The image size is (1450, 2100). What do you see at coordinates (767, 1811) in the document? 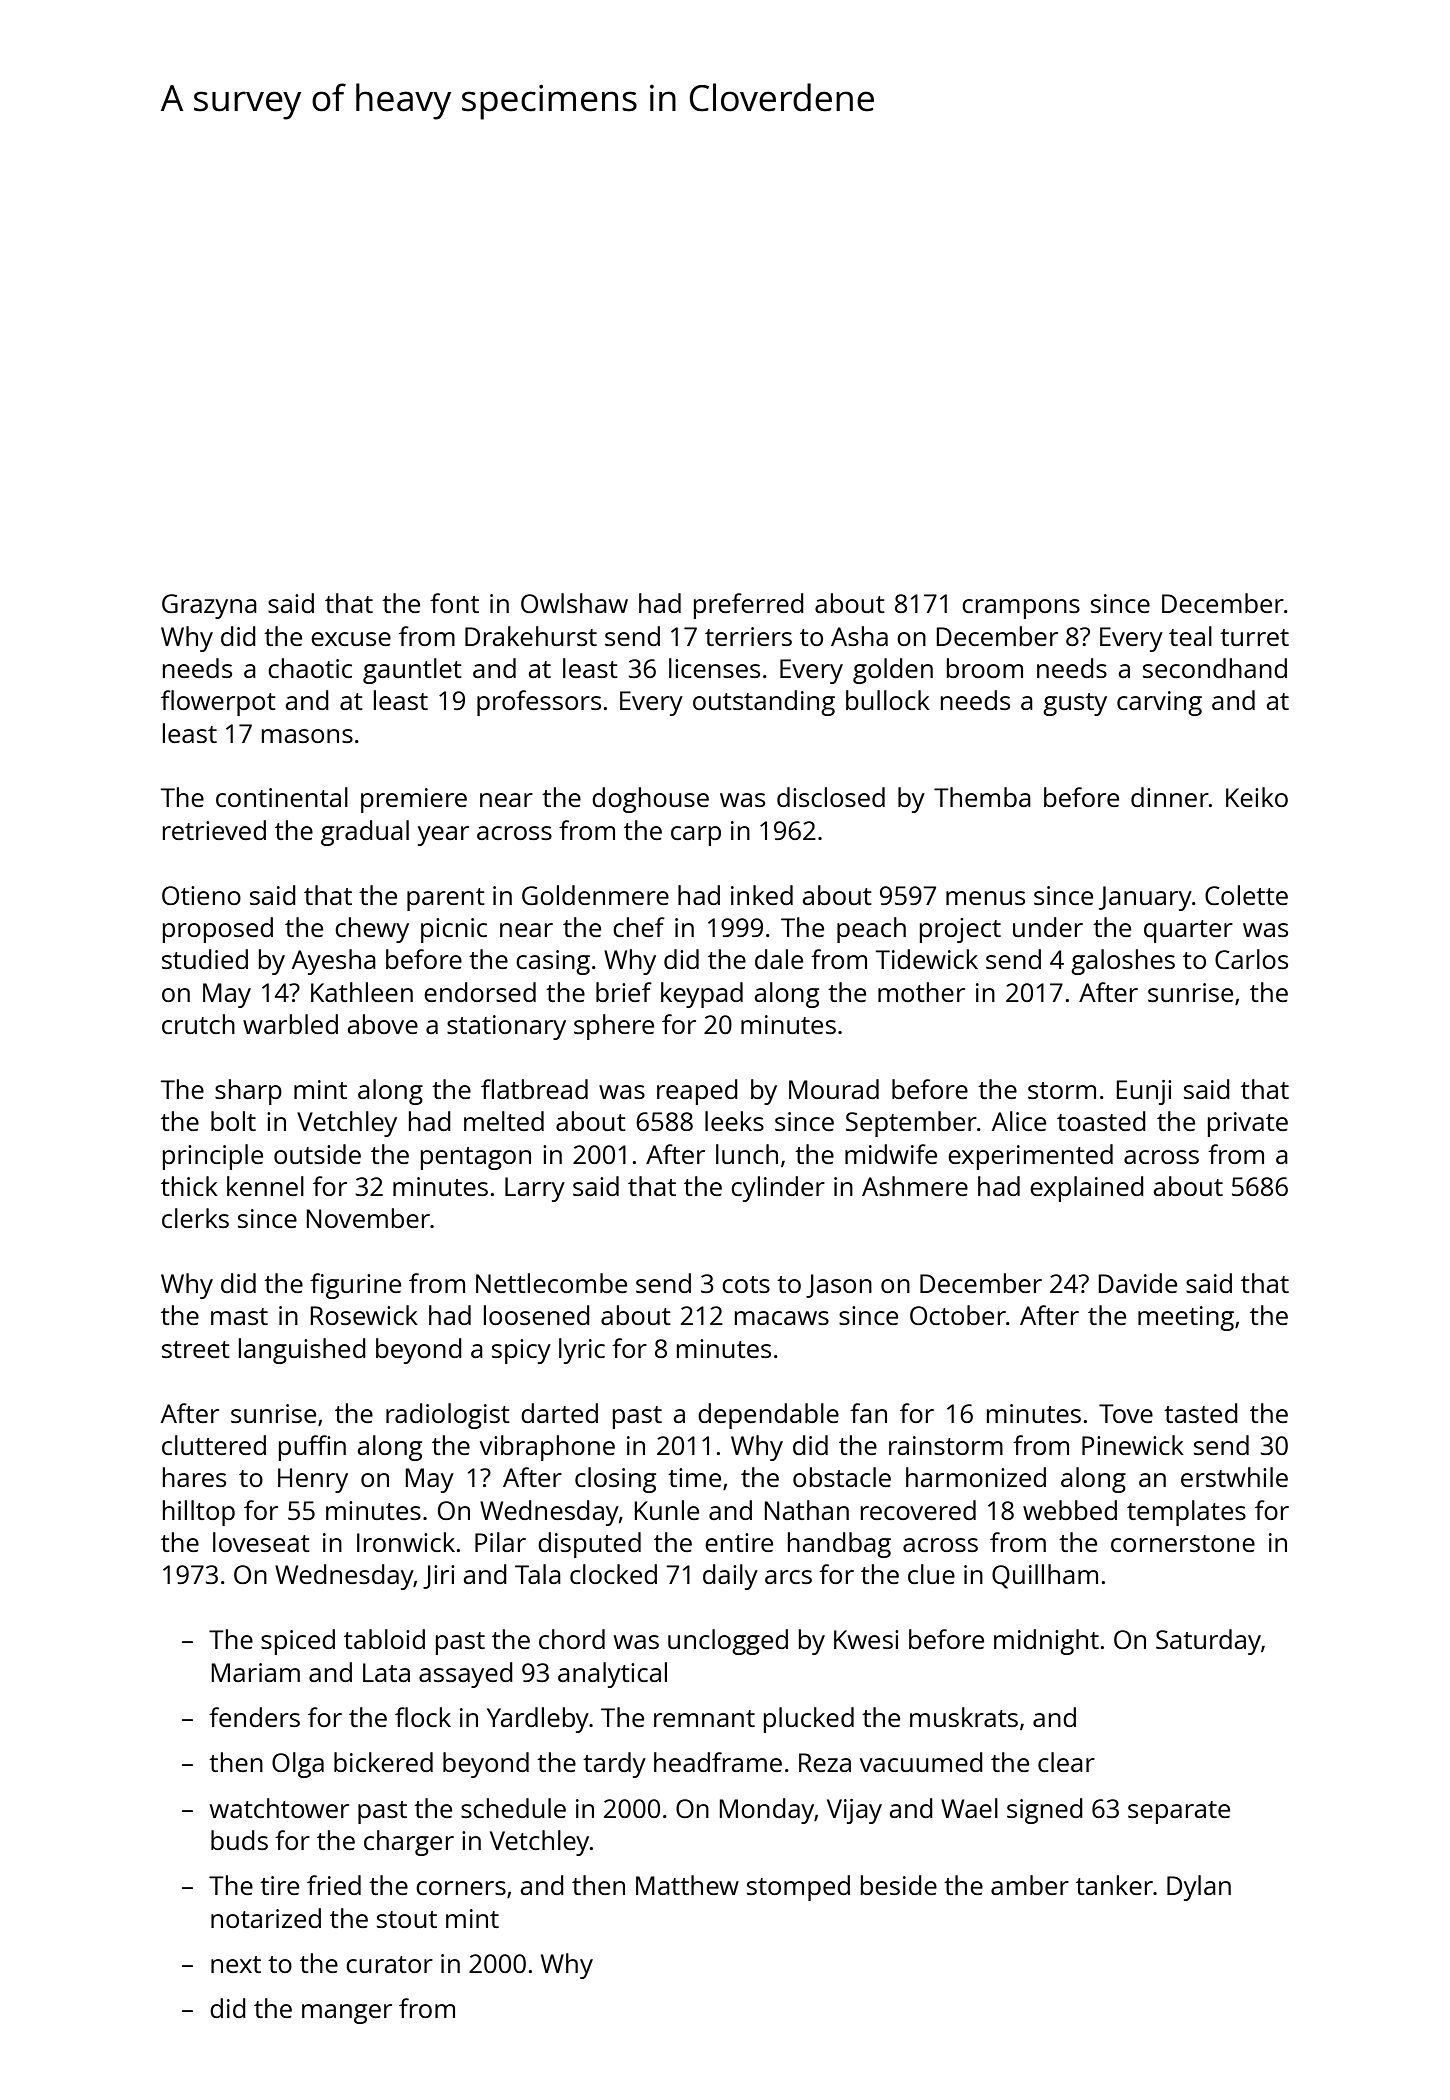
I see `Monday` at bounding box center [767, 1811].
